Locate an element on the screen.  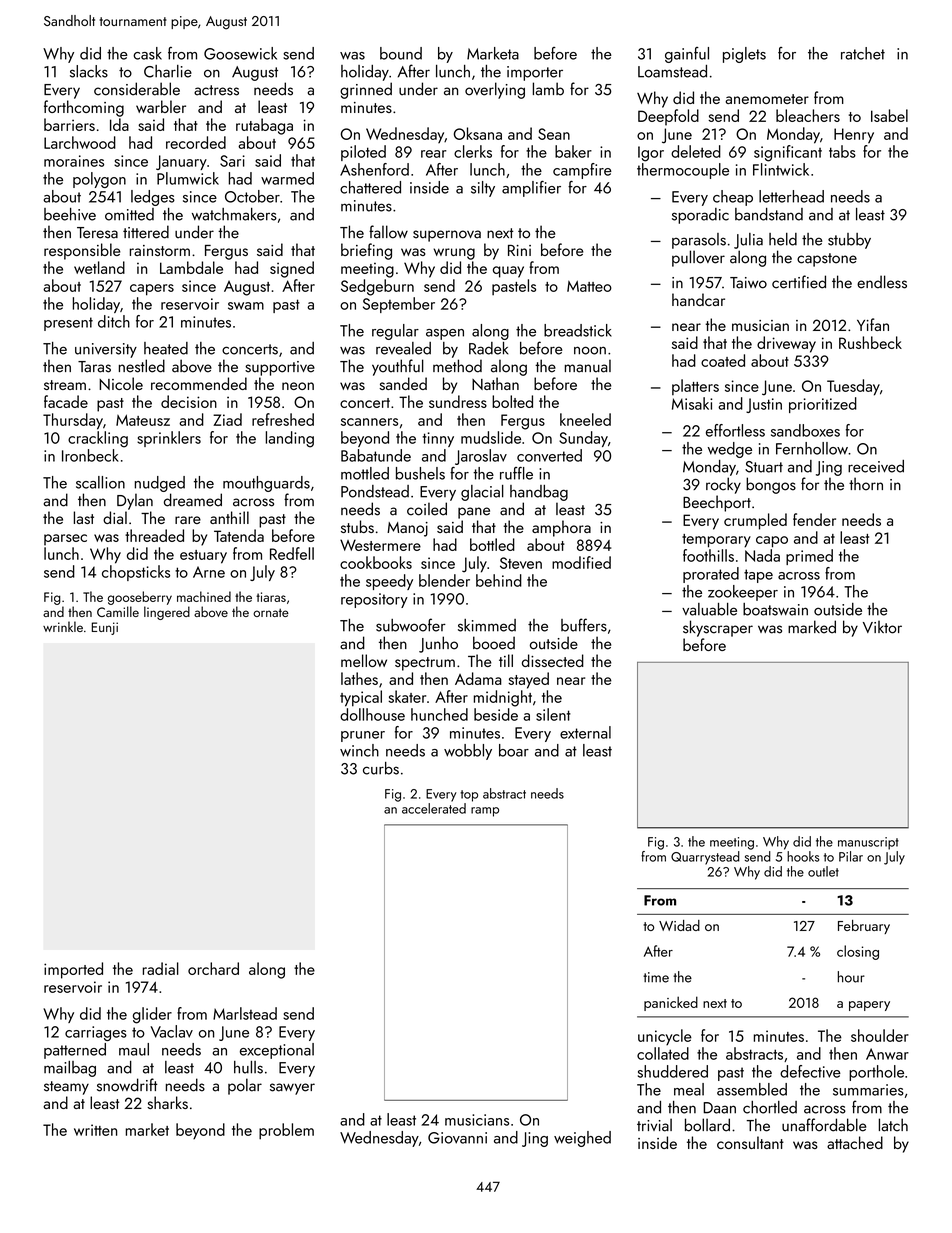
winch is located at coordinates (359, 750).
